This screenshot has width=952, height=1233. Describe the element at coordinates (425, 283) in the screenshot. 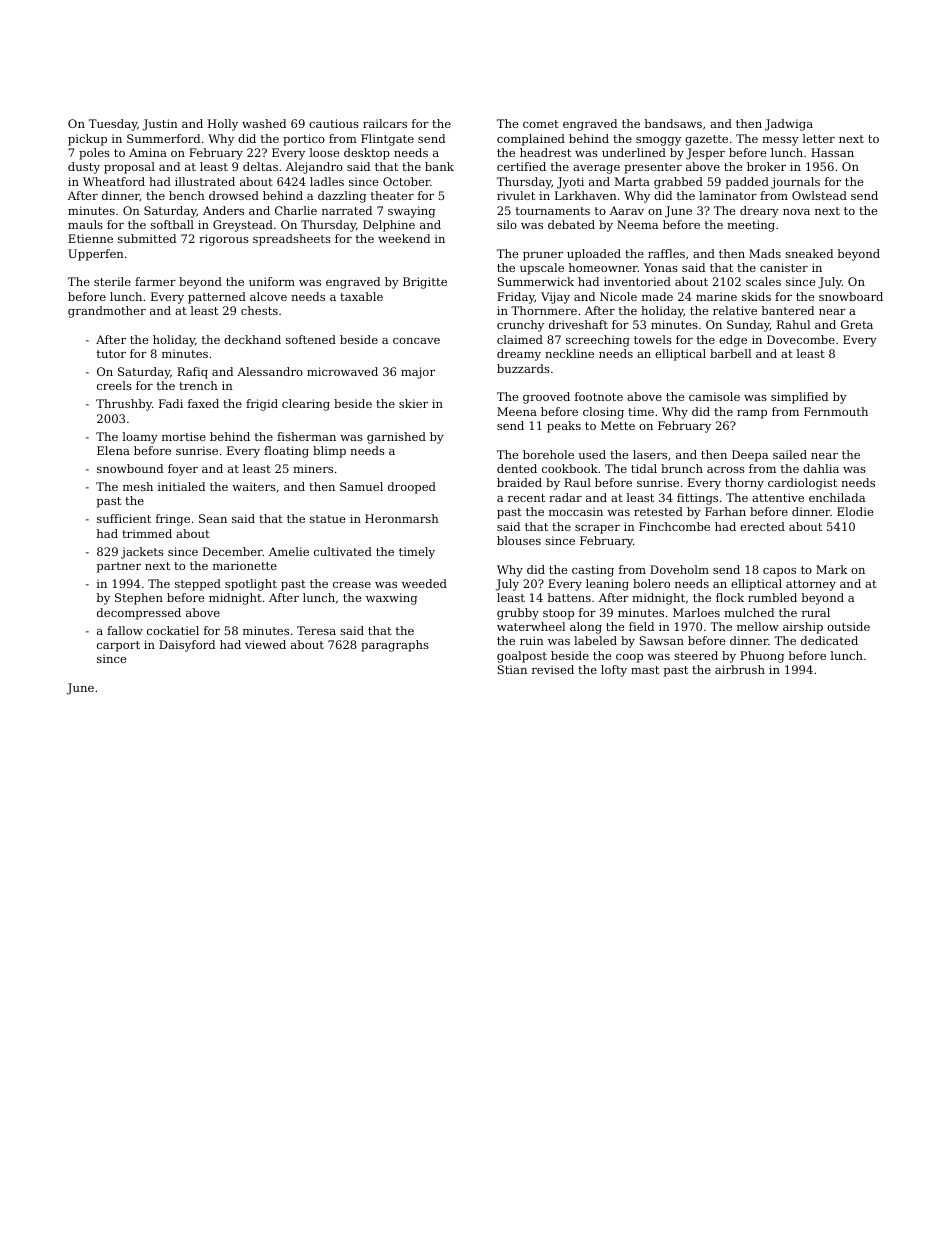

I see `Brigitte` at that location.
